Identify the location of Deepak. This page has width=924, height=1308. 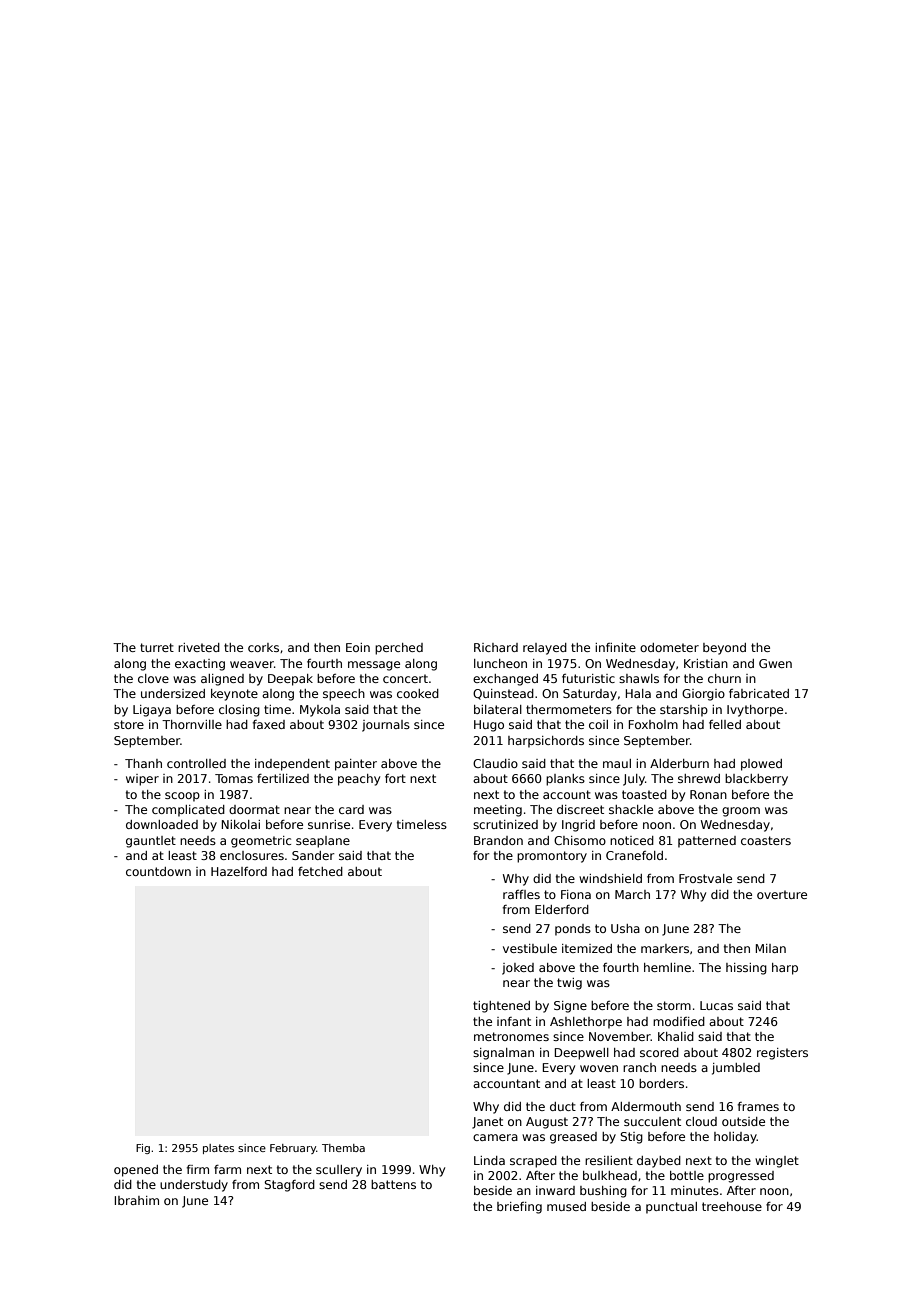
(290, 680).
